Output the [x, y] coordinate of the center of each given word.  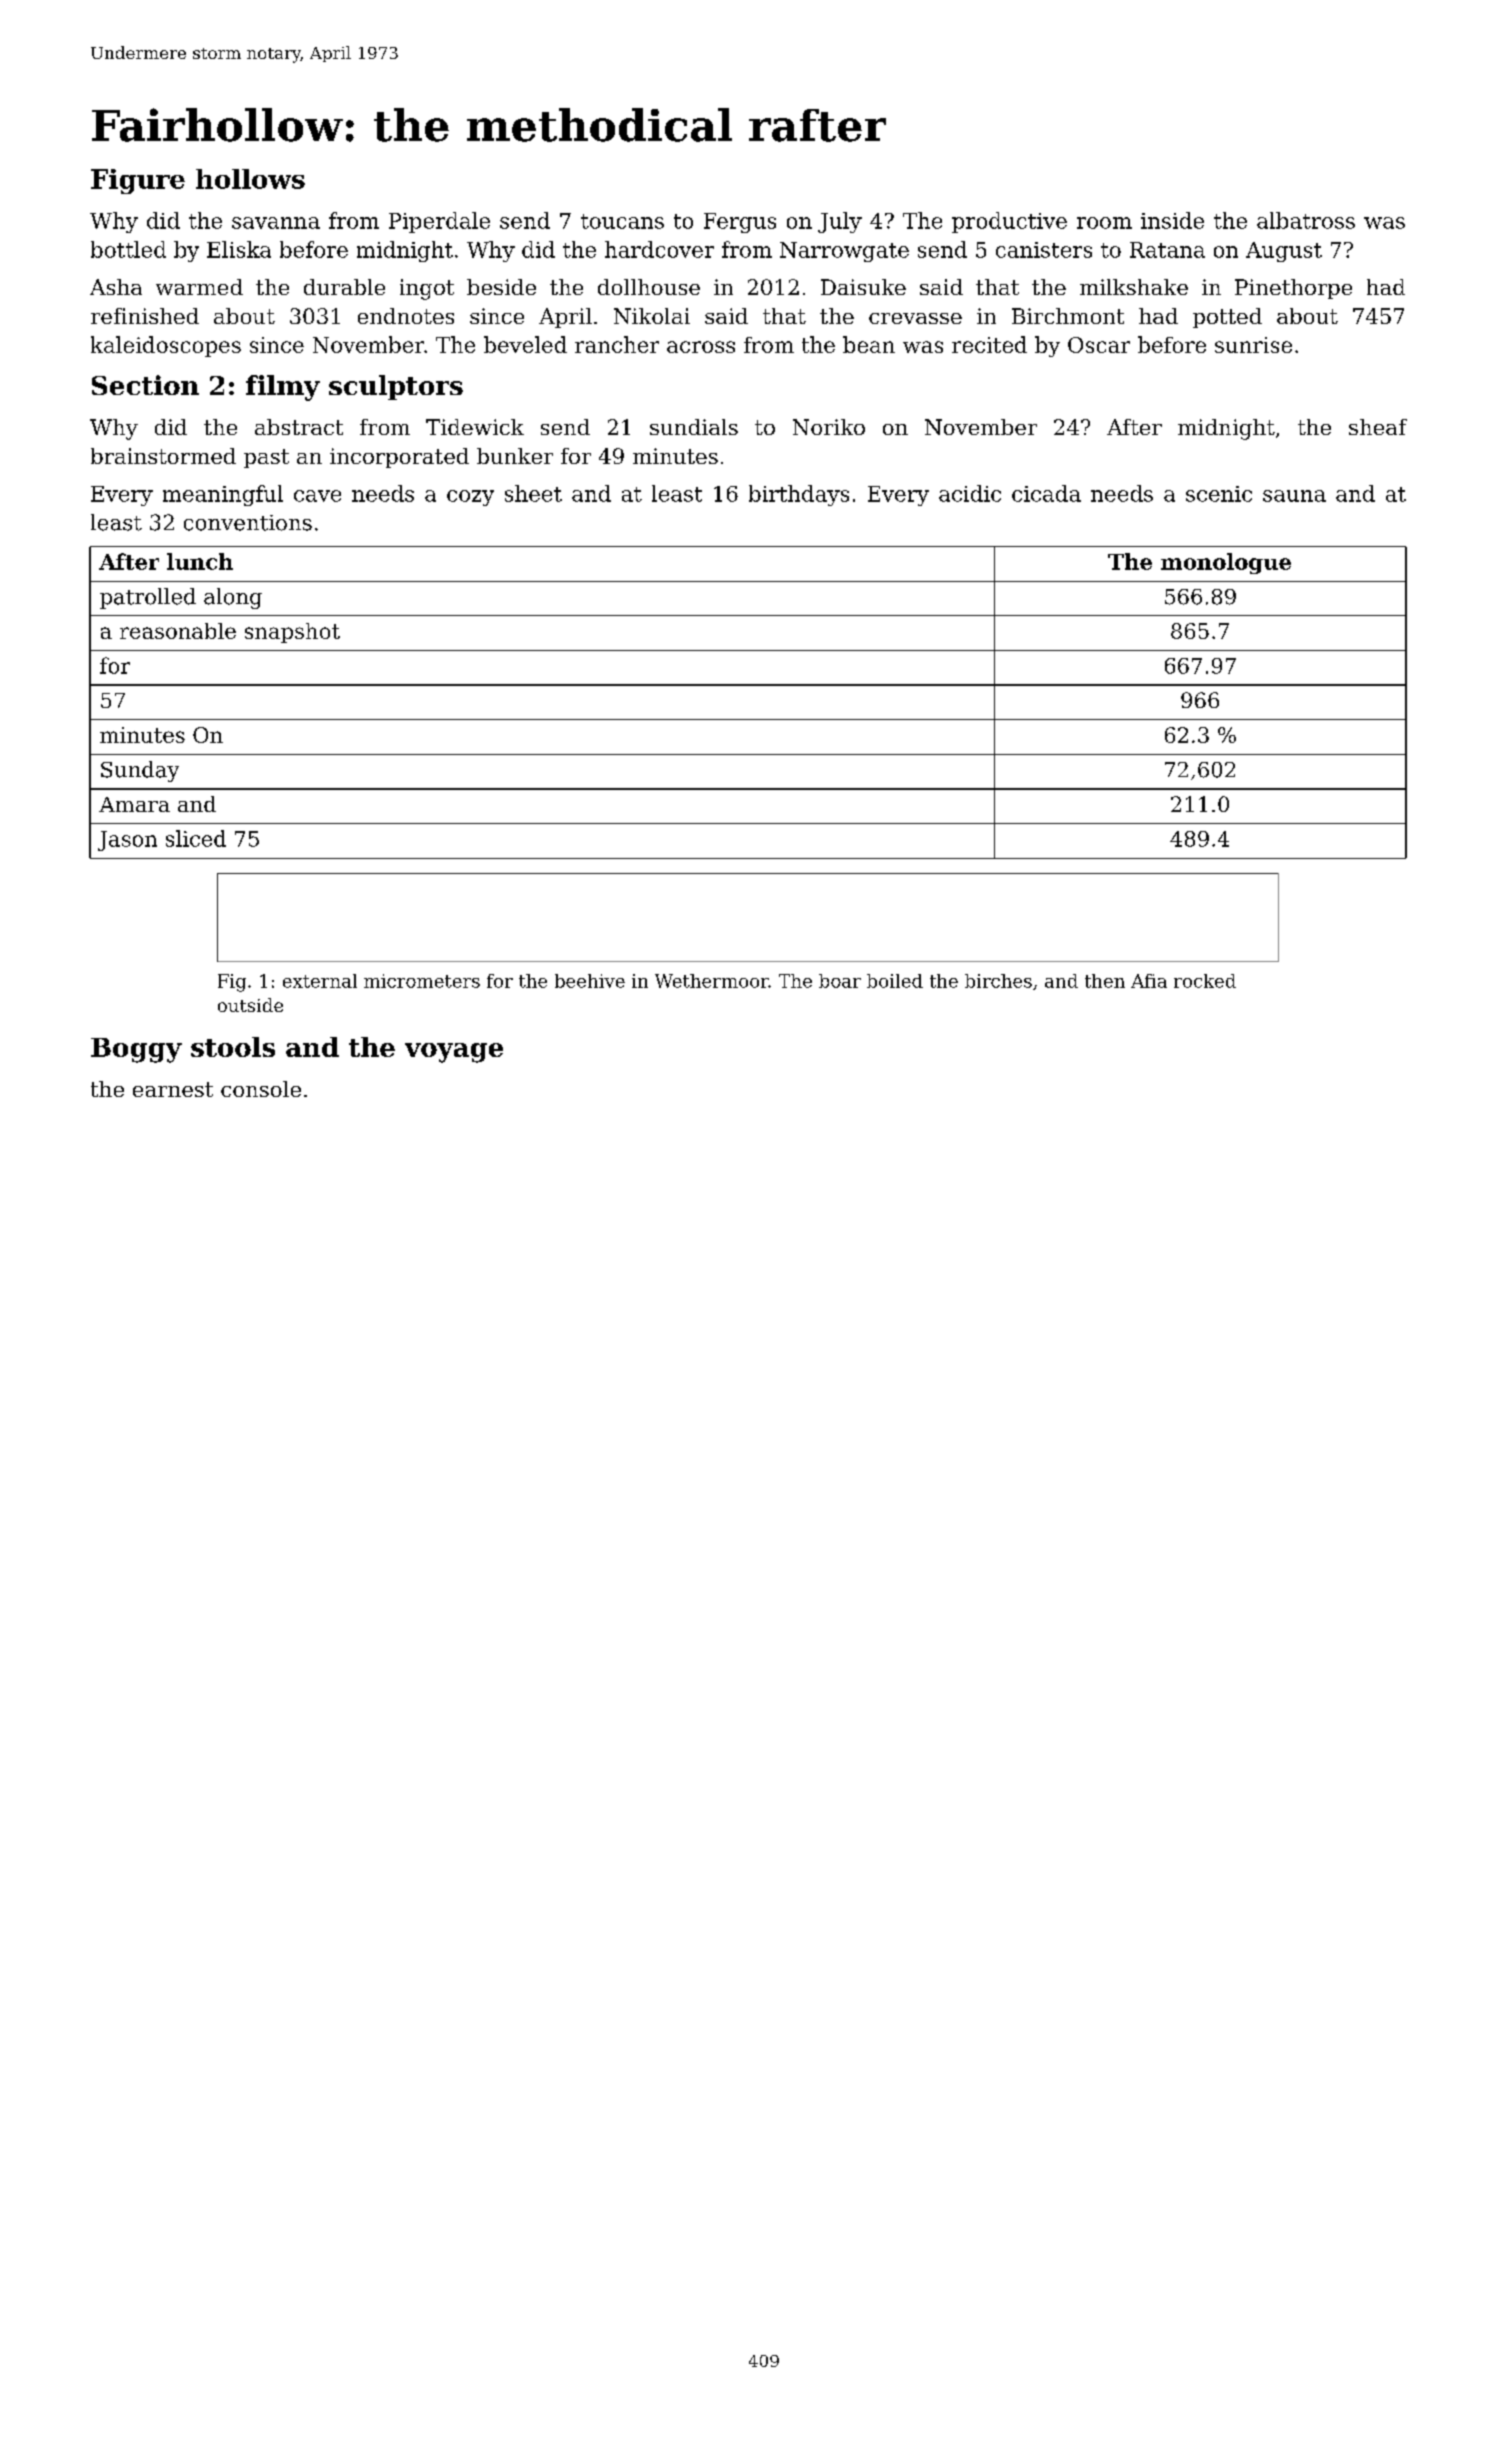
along [233, 598]
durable [344, 287]
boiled [895, 981]
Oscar [1099, 345]
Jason [127, 841]
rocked [1205, 981]
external [320, 981]
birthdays [799, 495]
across [701, 347]
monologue [1226, 563]
